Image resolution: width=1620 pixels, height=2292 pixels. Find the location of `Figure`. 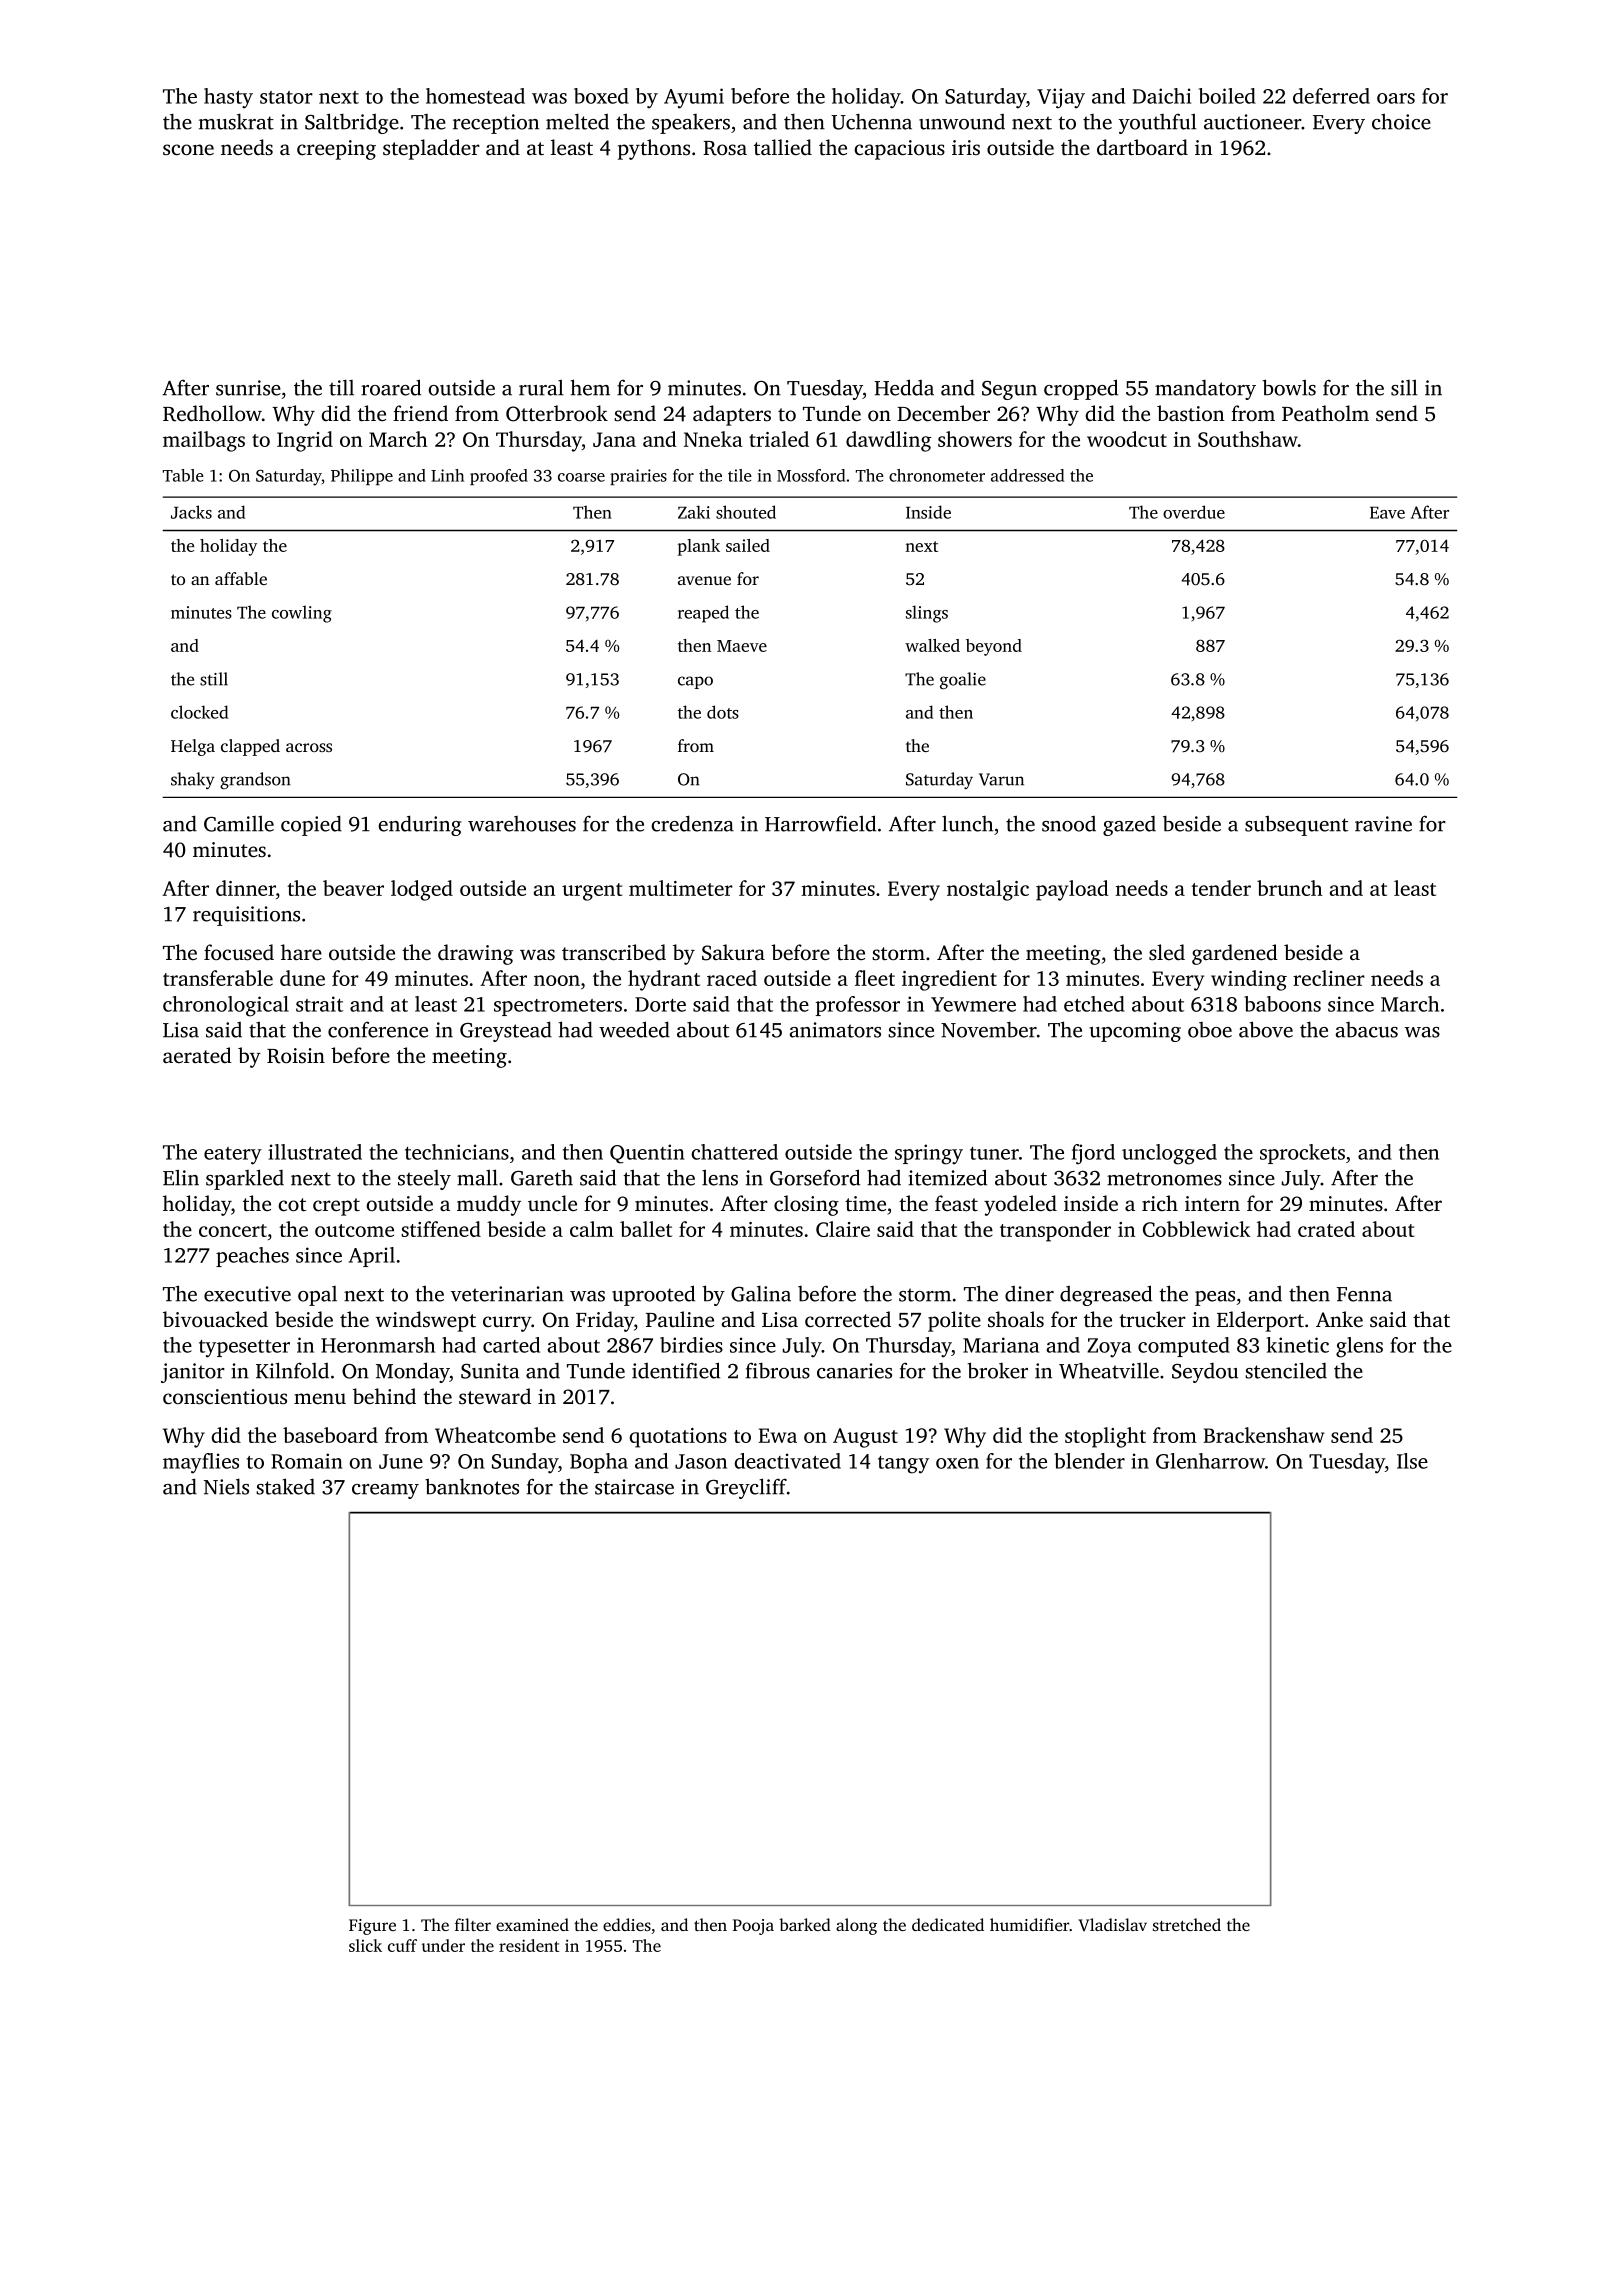

Figure is located at coordinates (372, 1927).
